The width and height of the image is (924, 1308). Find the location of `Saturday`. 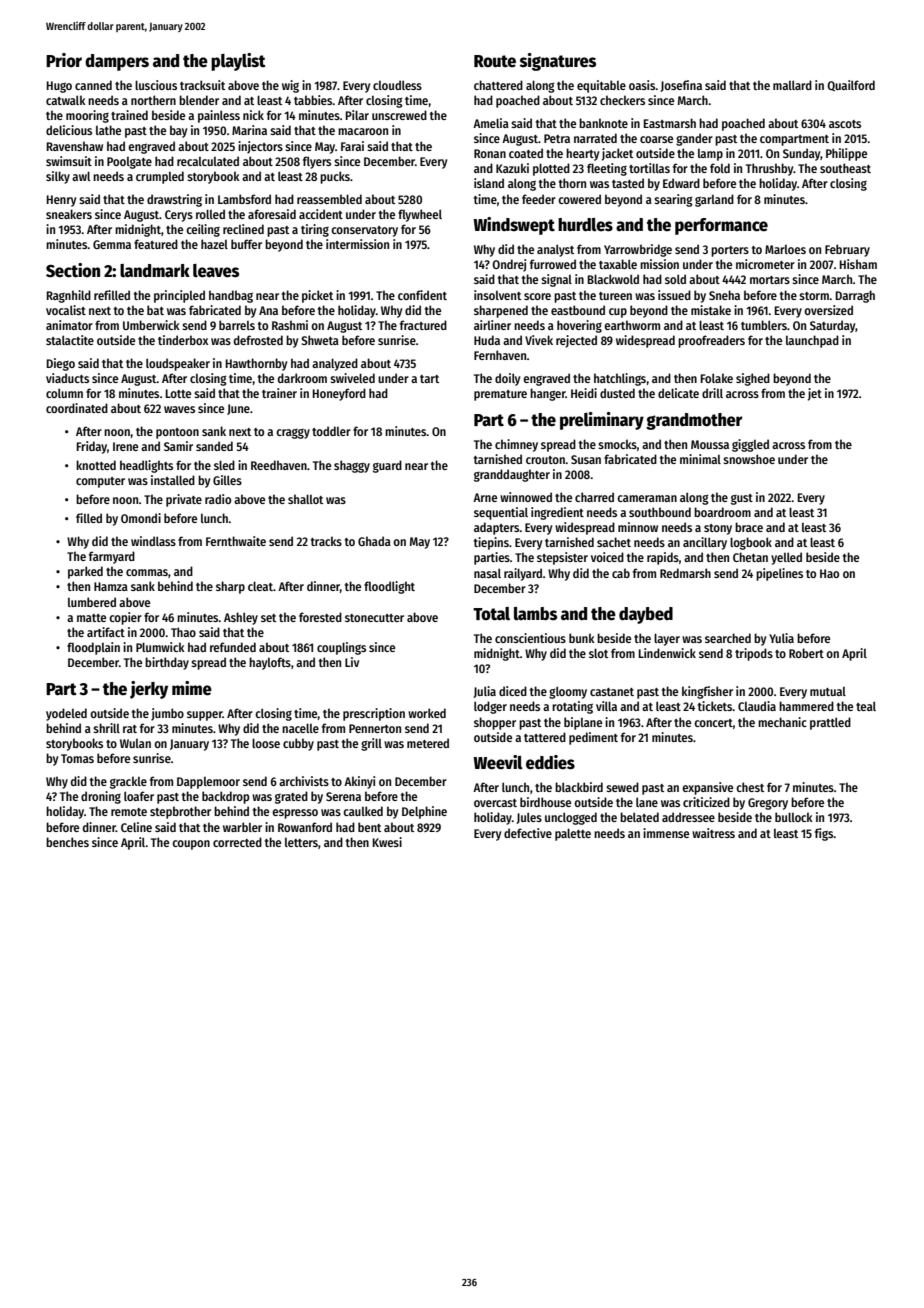

Saturday is located at coordinates (832, 326).
